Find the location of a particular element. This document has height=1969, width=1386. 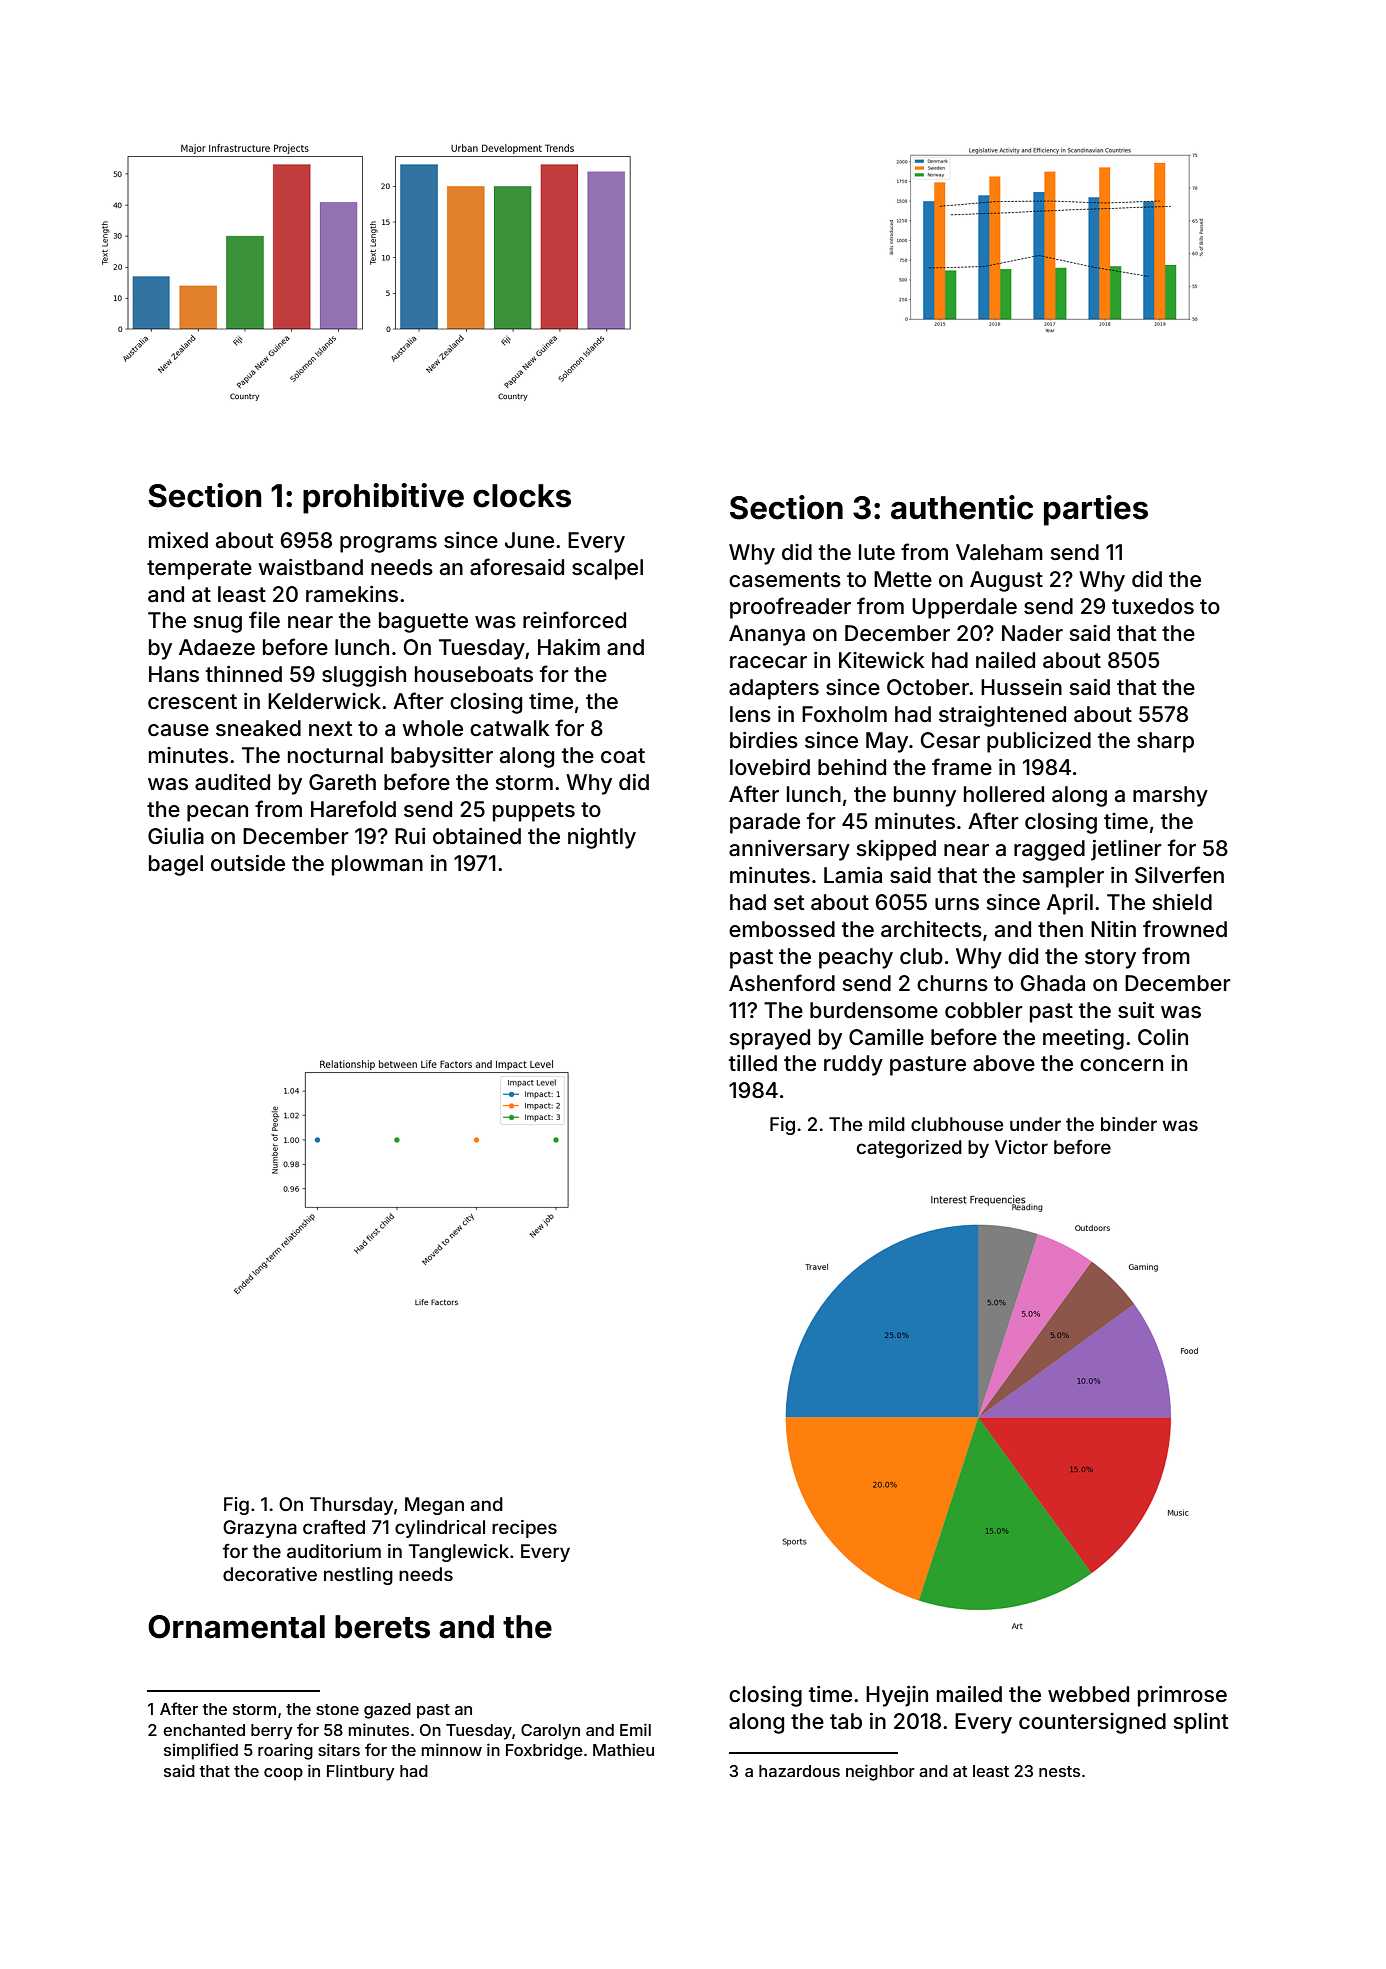

puppets is located at coordinates (534, 812).
